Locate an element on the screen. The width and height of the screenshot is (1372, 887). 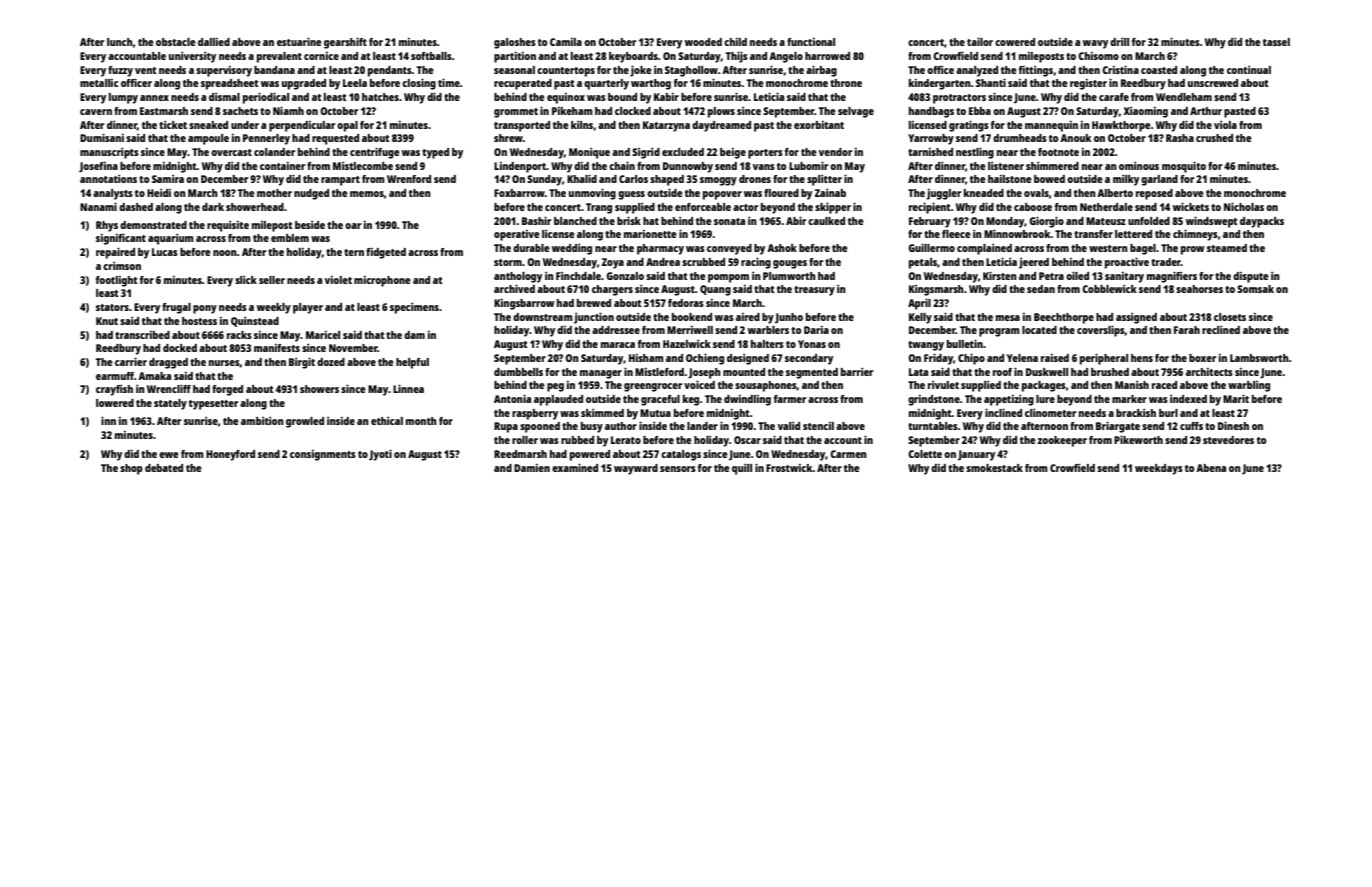
tassel is located at coordinates (1276, 42).
